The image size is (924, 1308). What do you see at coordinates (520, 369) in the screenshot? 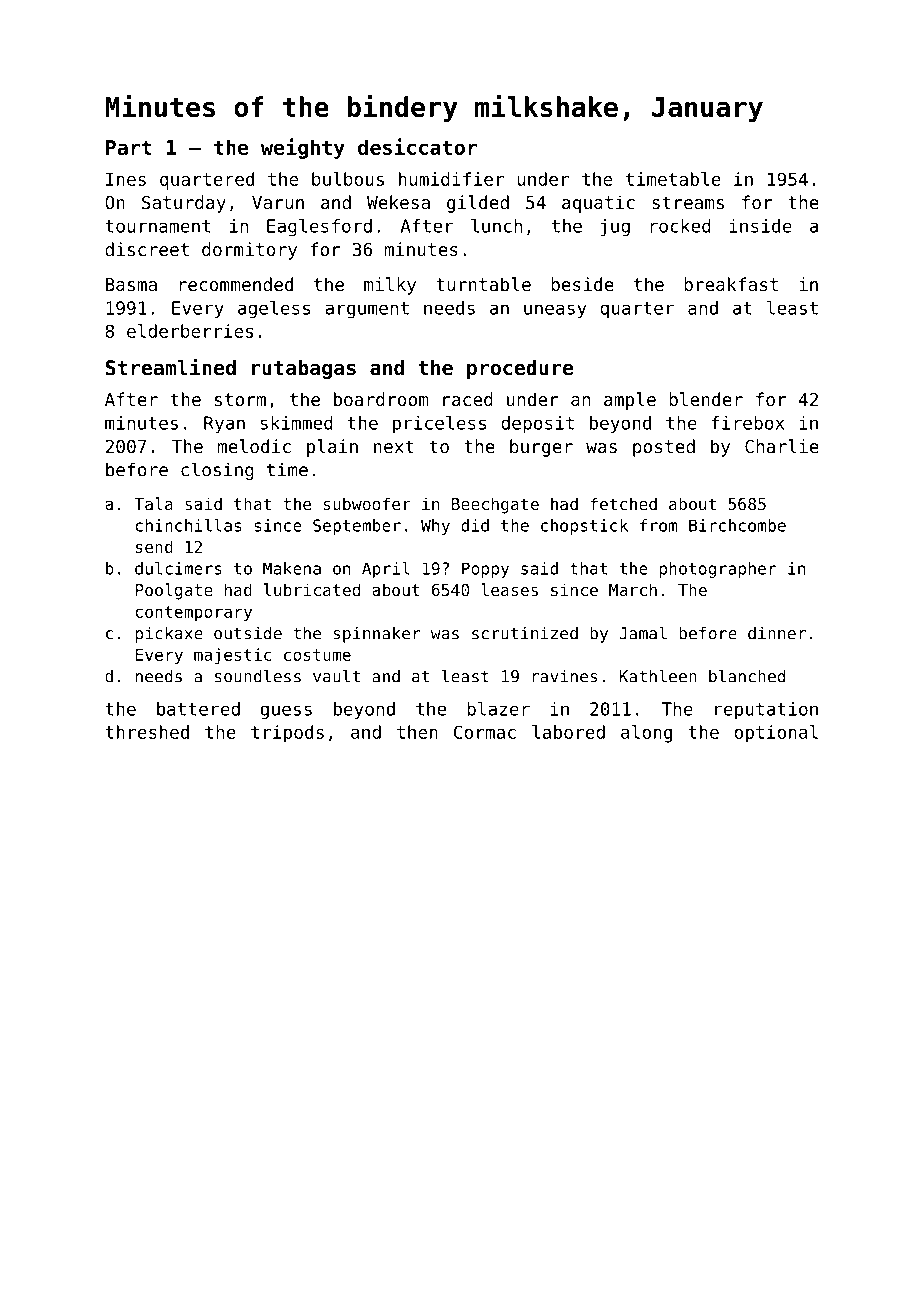
I see `procedure` at bounding box center [520, 369].
